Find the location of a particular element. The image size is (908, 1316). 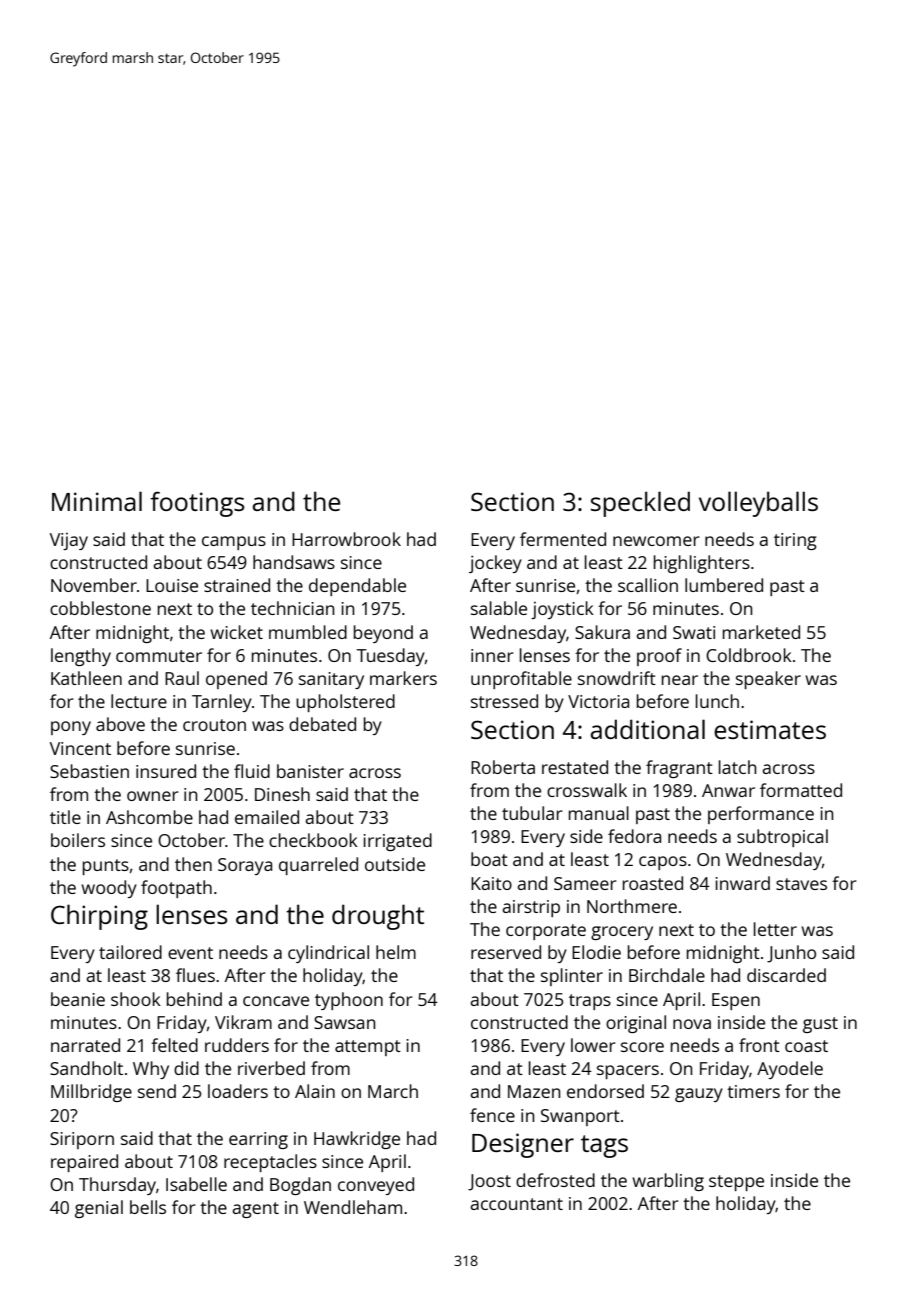

bells is located at coordinates (148, 1207).
